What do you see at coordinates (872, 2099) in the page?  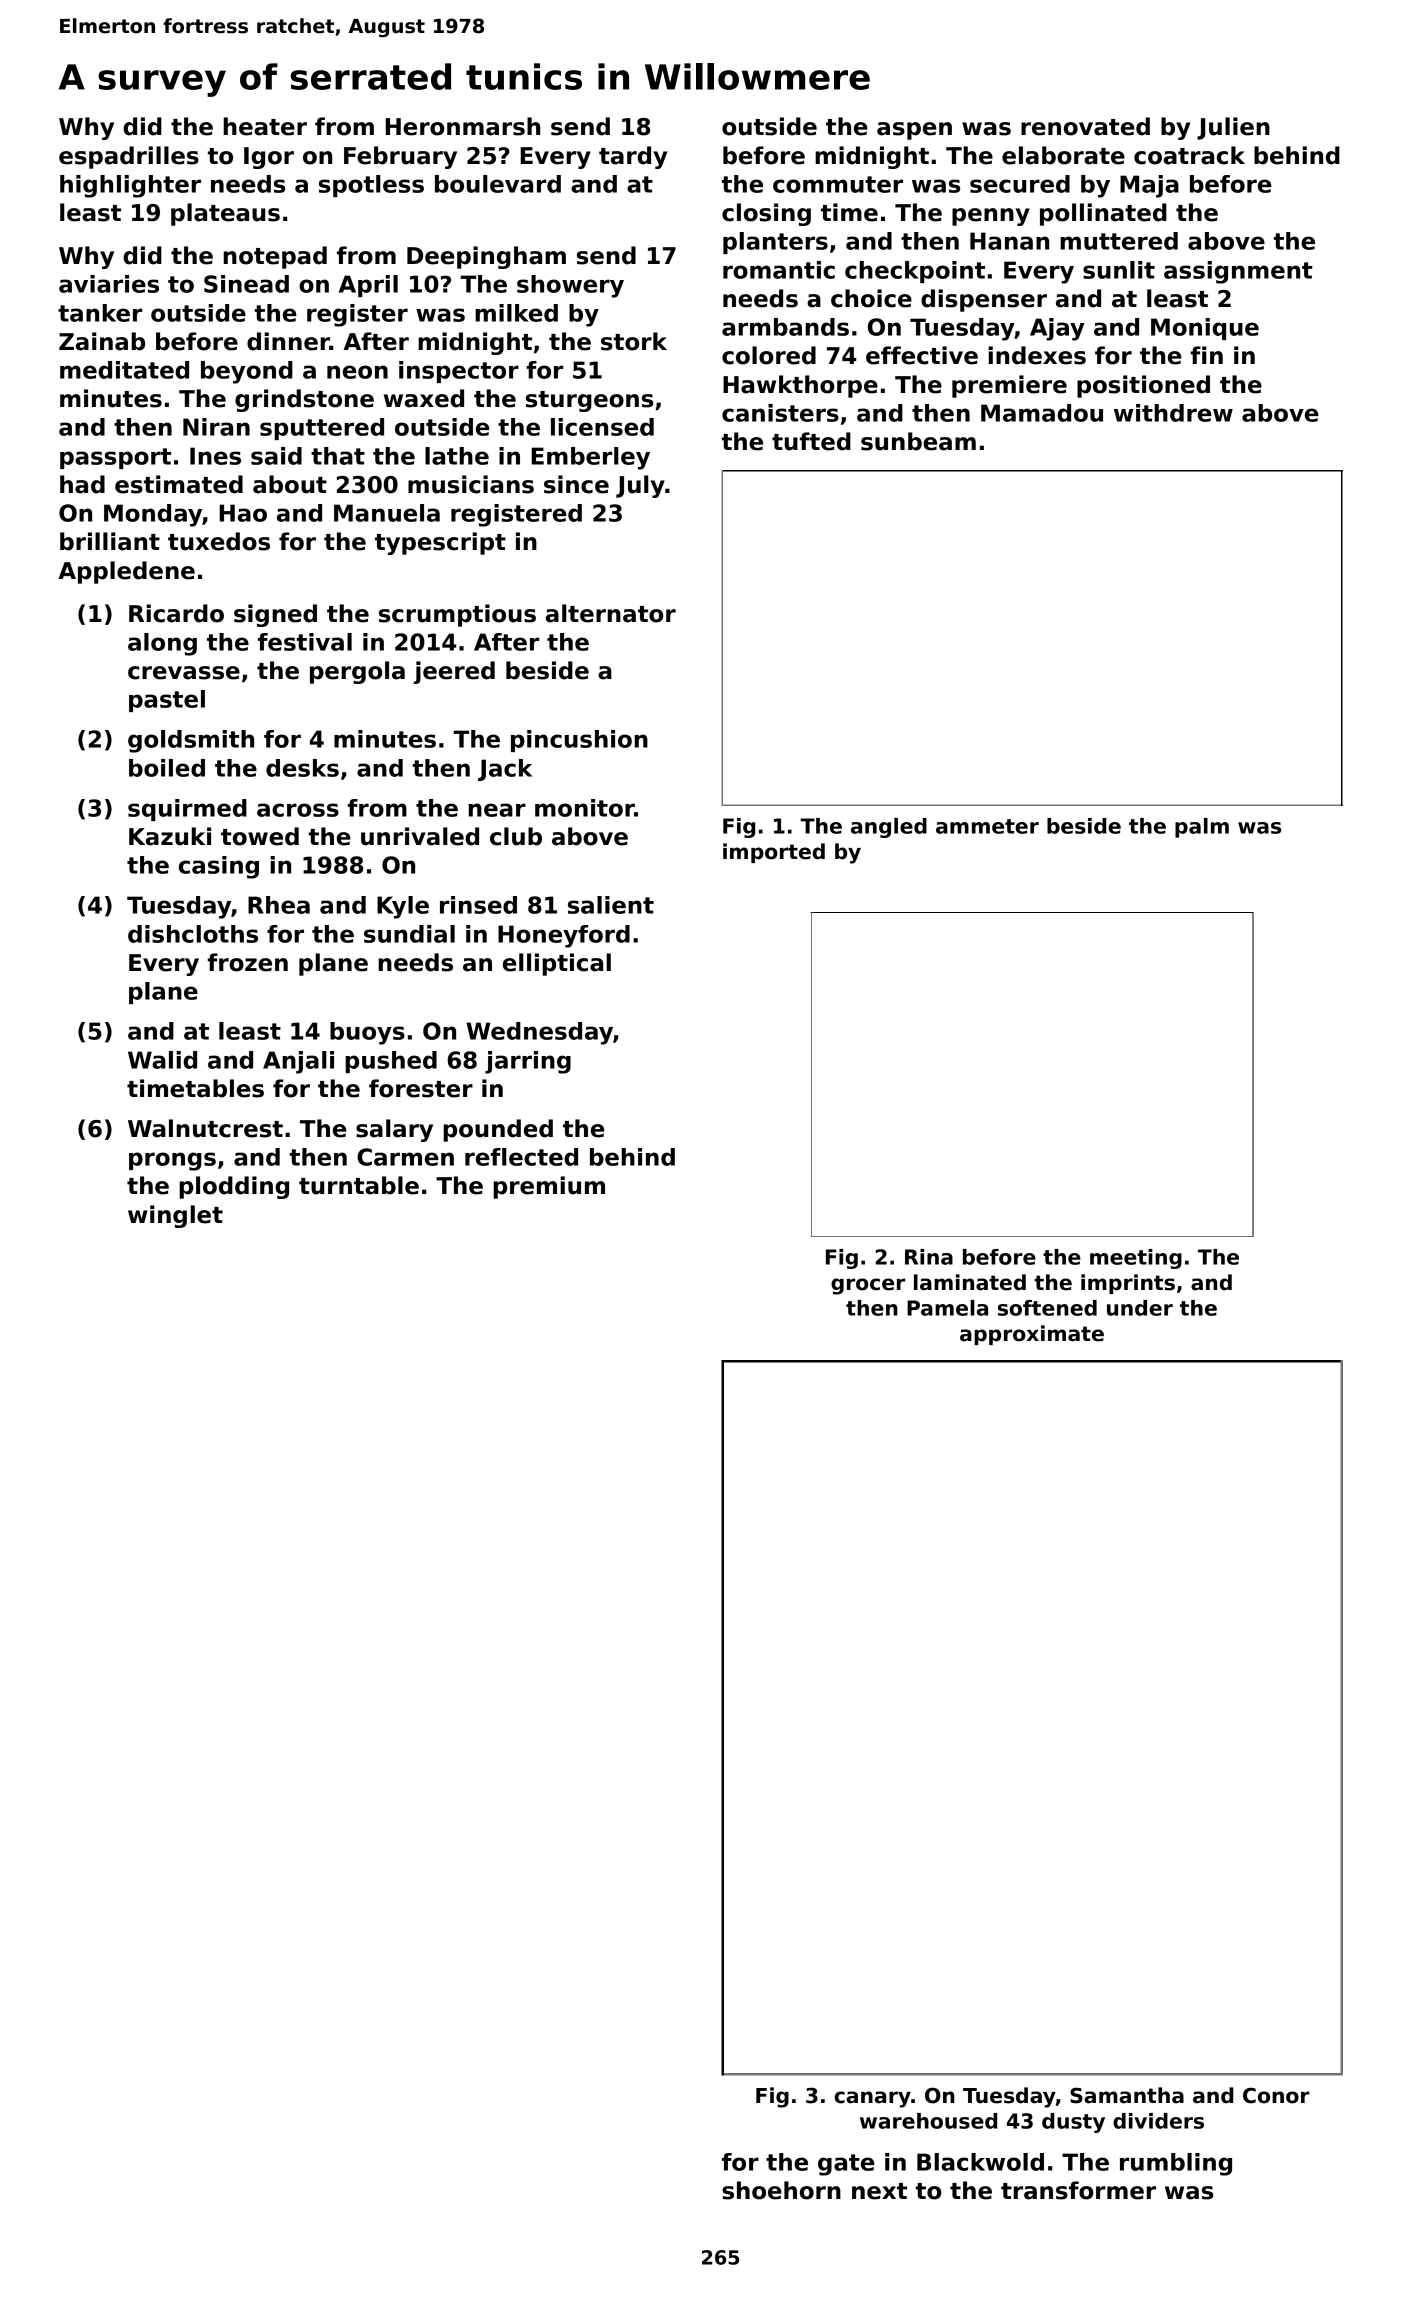 I see `canary` at bounding box center [872, 2099].
